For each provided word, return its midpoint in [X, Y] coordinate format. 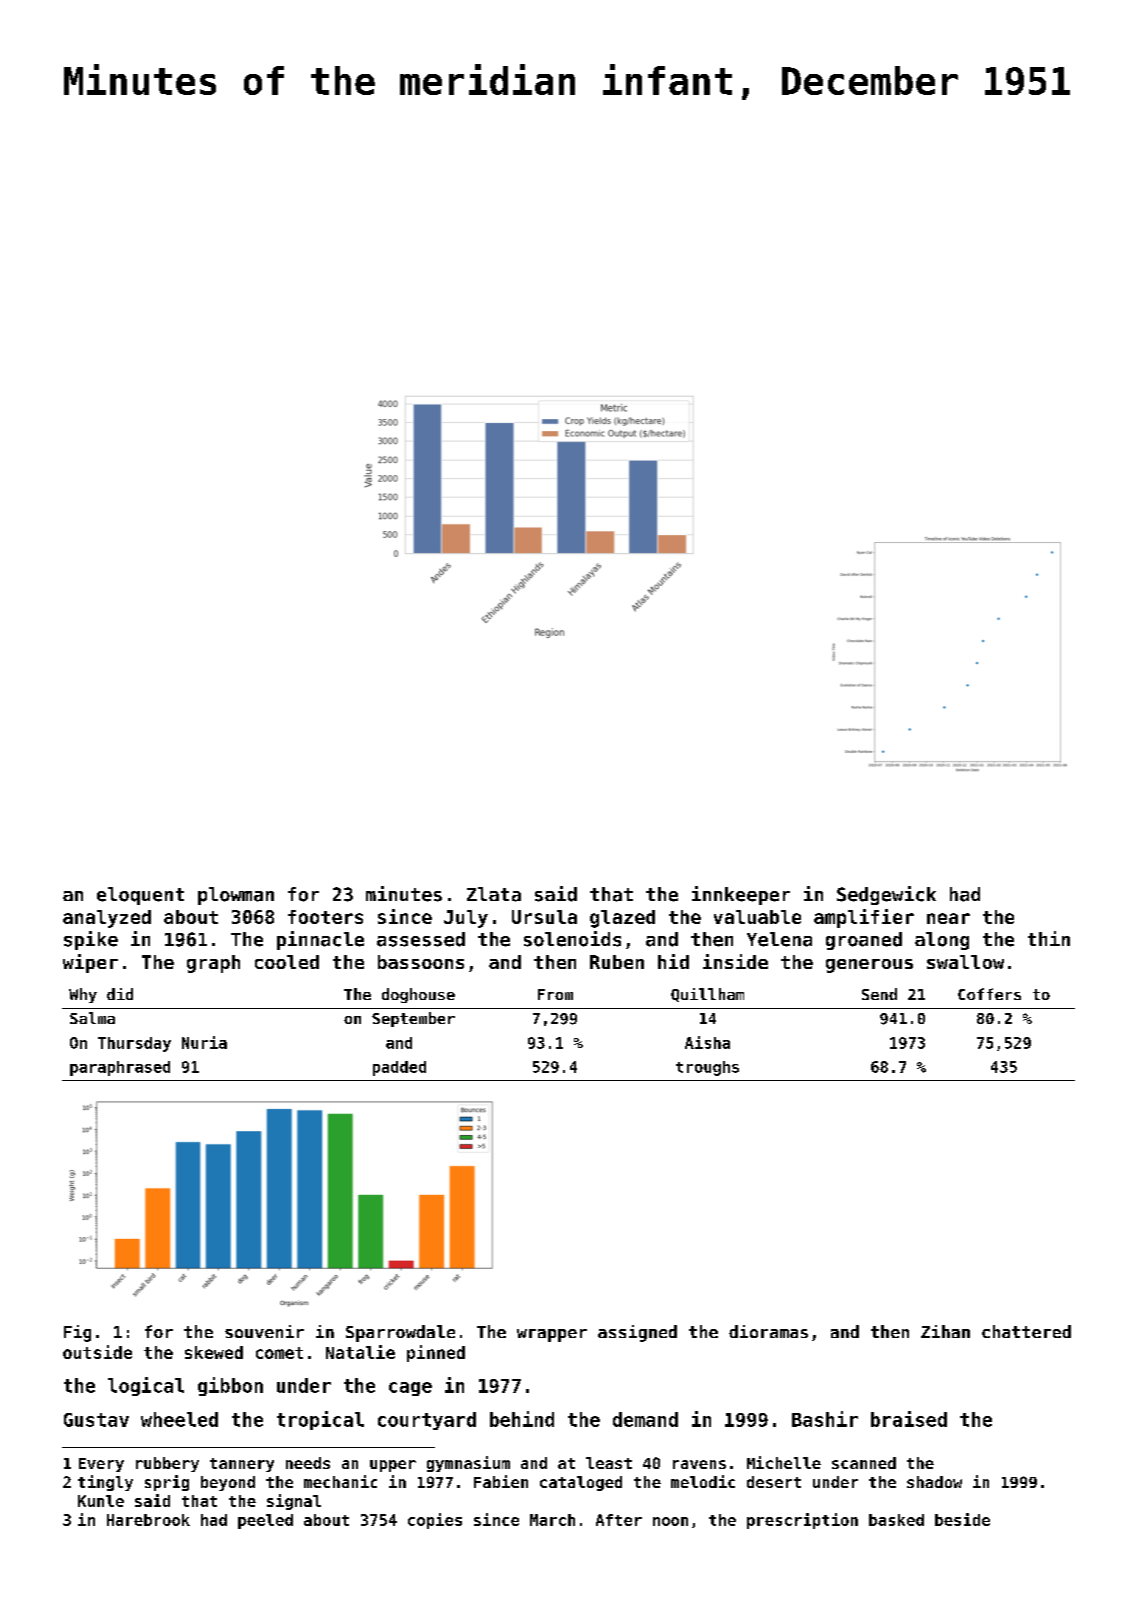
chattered [1026, 1331]
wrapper [552, 1335]
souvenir [264, 1331]
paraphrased [120, 1068]
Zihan [945, 1331]
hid [673, 961]
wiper [90, 963]
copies [435, 1521]
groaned [864, 941]
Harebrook [148, 1520]
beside [962, 1519]
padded [399, 1068]
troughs [707, 1068]
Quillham [707, 995]
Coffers [989, 994]
